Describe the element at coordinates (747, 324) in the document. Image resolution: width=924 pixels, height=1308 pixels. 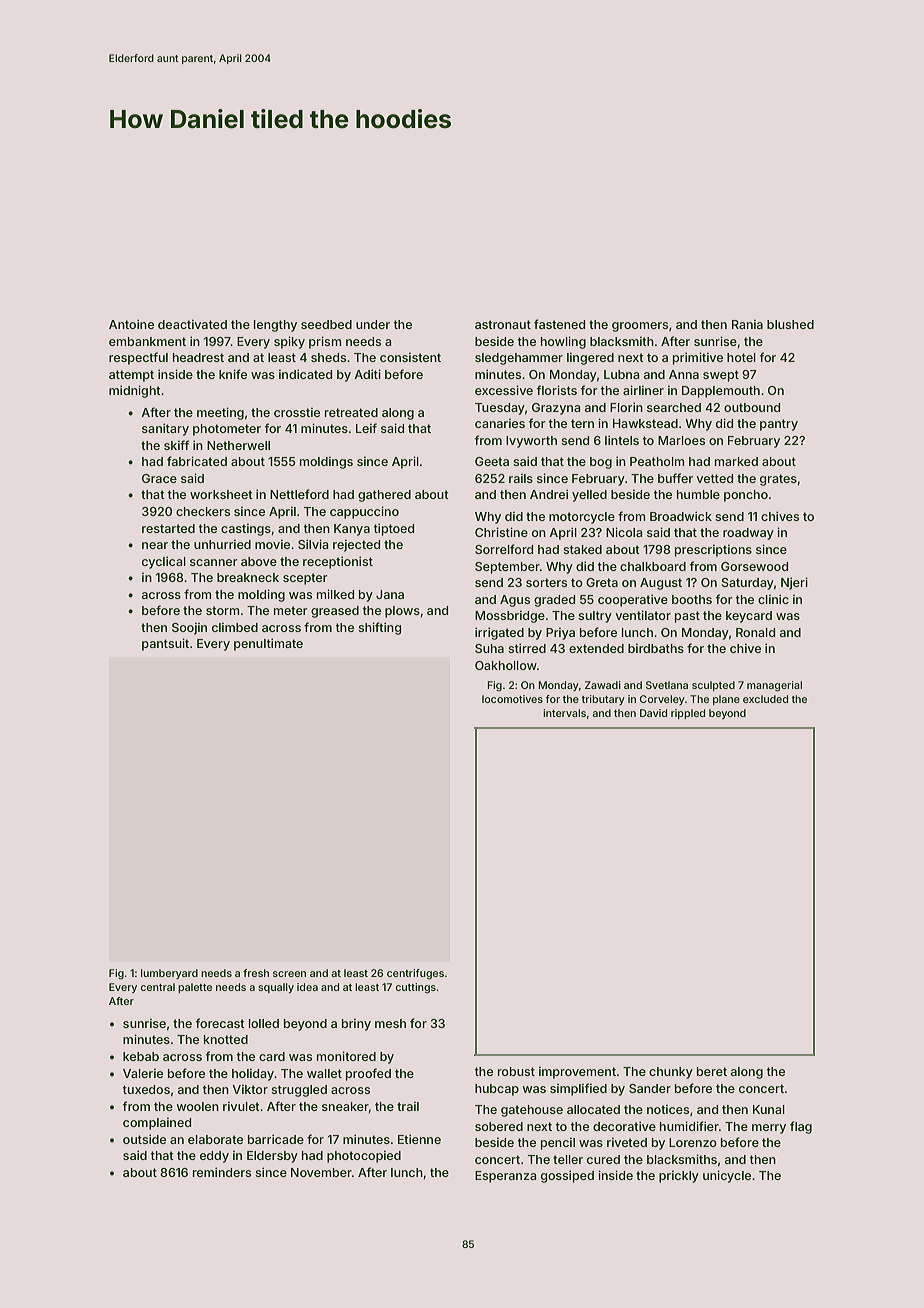
I see `Rania` at that location.
